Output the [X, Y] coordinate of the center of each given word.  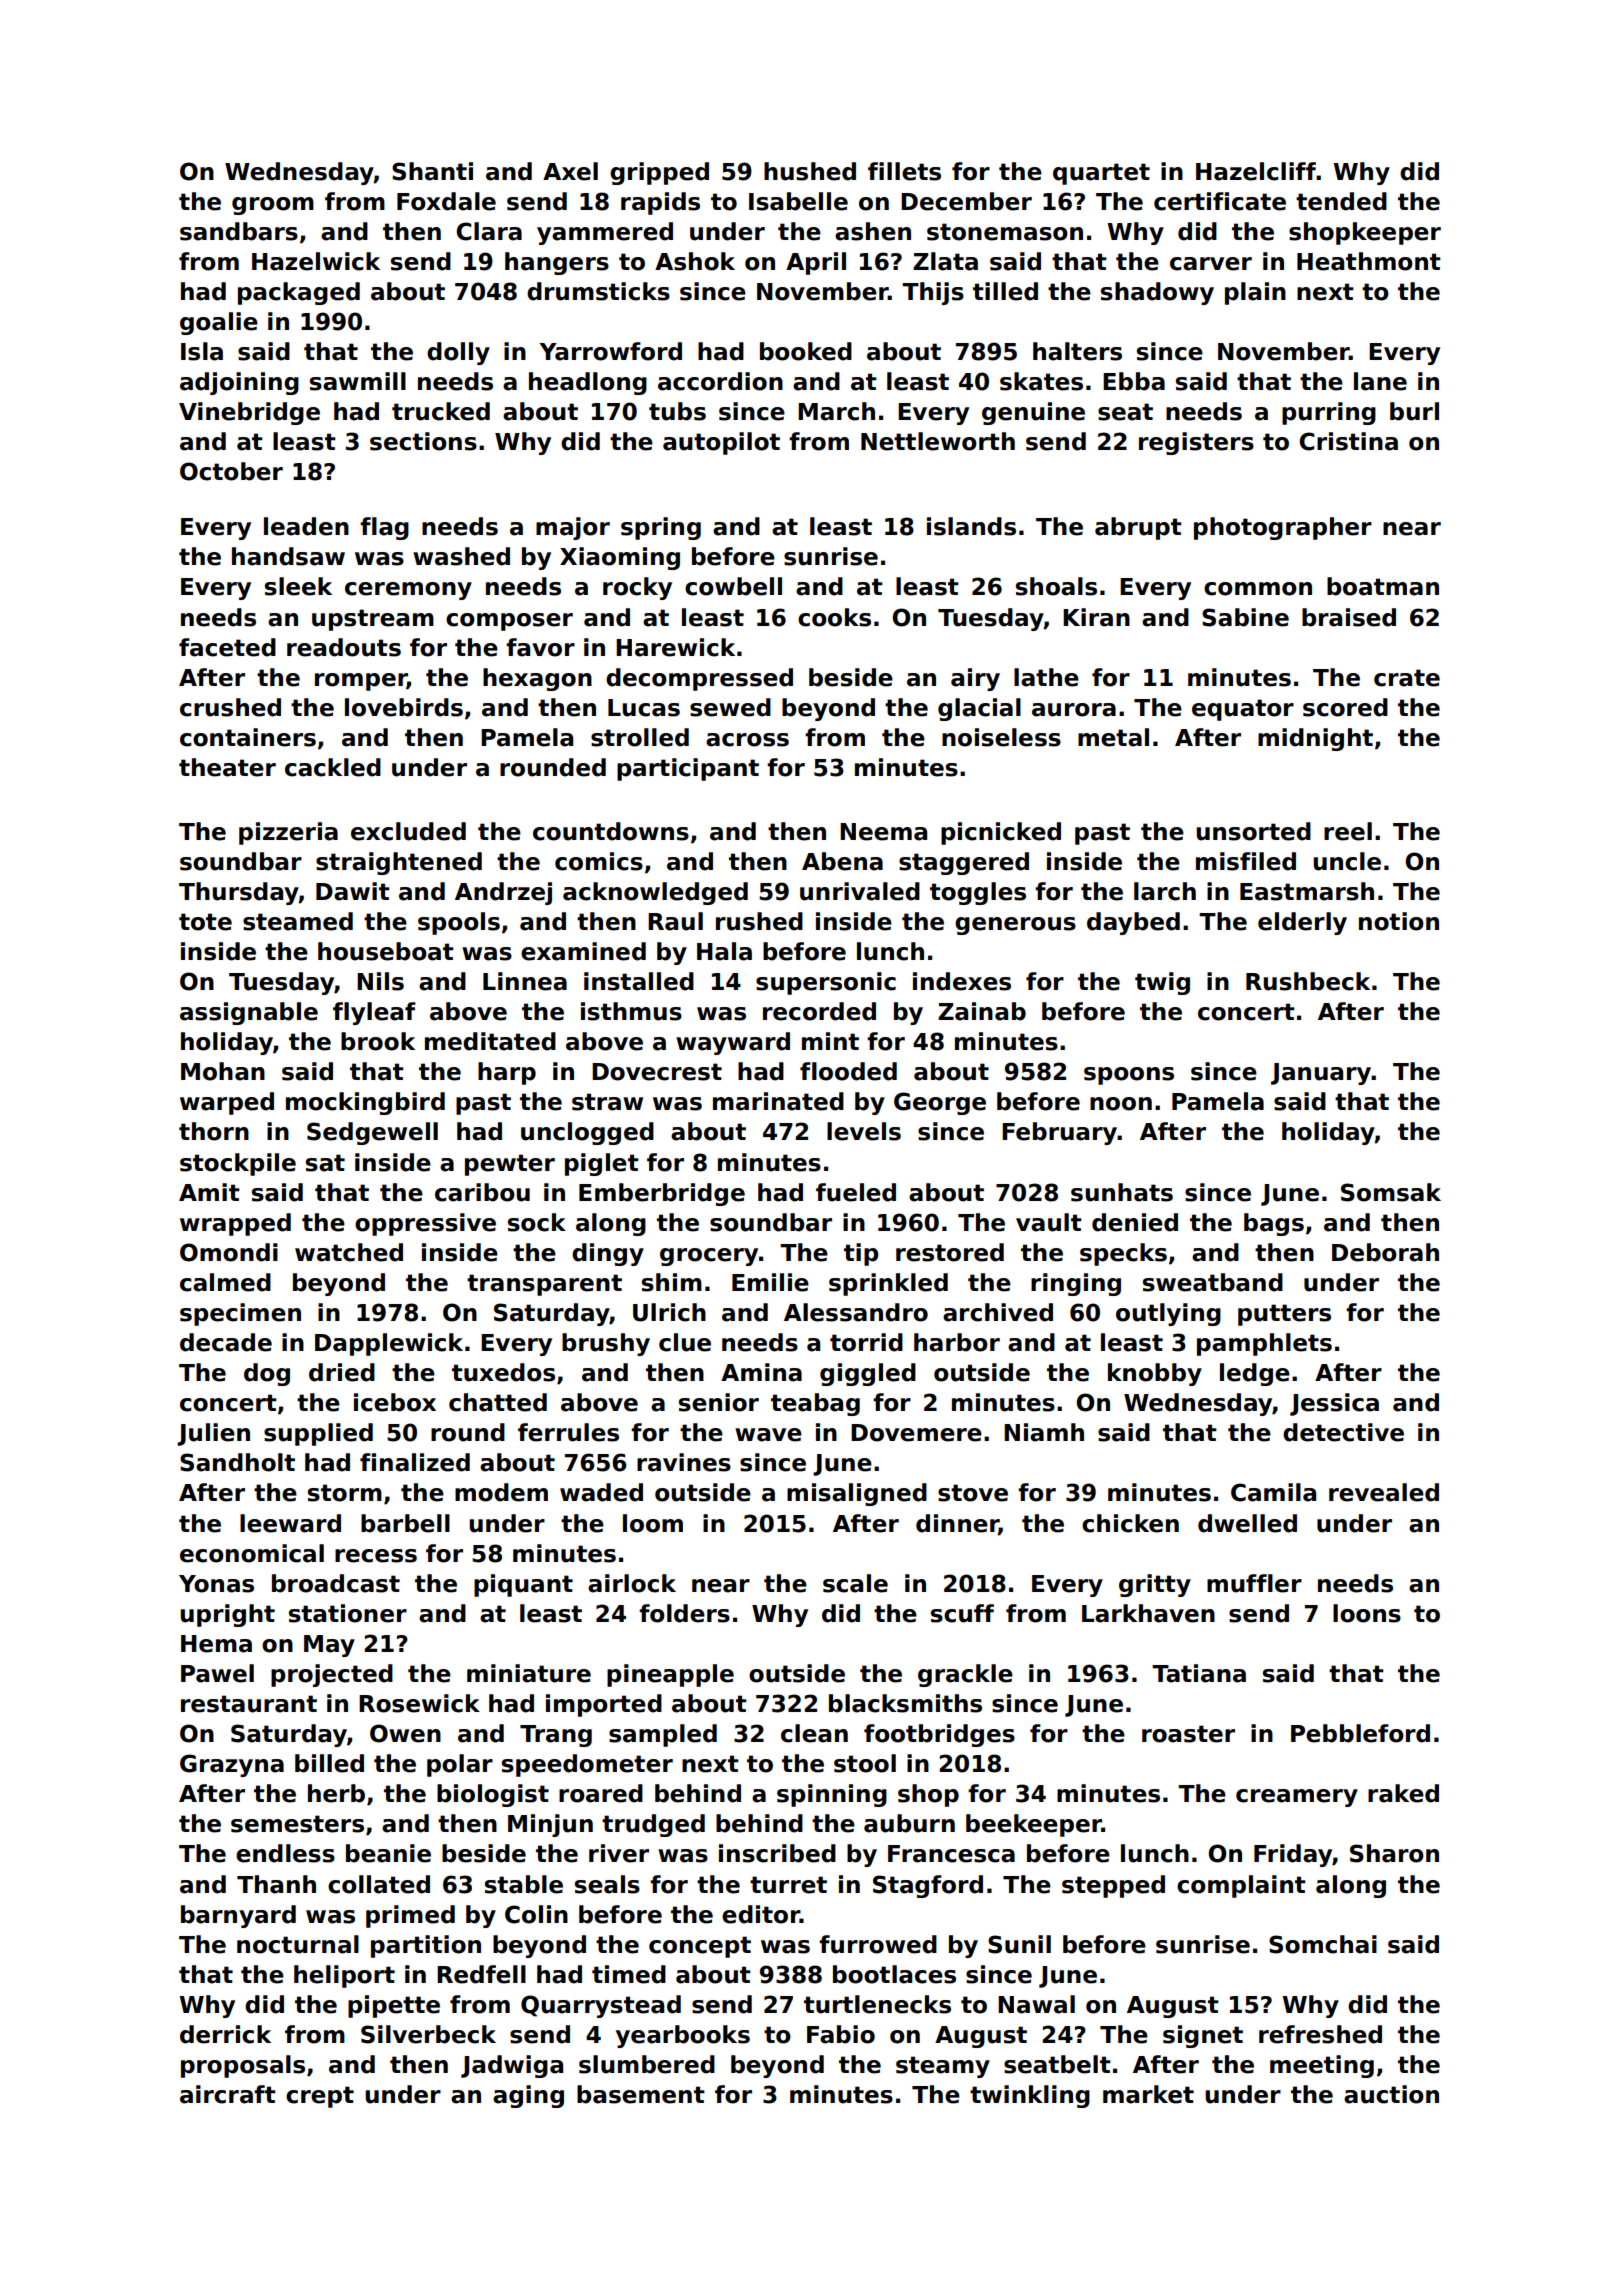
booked [806, 351]
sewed [730, 707]
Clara [489, 231]
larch [1165, 891]
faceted [227, 647]
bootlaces [894, 1974]
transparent [544, 1285]
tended [1341, 201]
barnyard [238, 1916]
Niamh [1044, 1432]
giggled [868, 1374]
